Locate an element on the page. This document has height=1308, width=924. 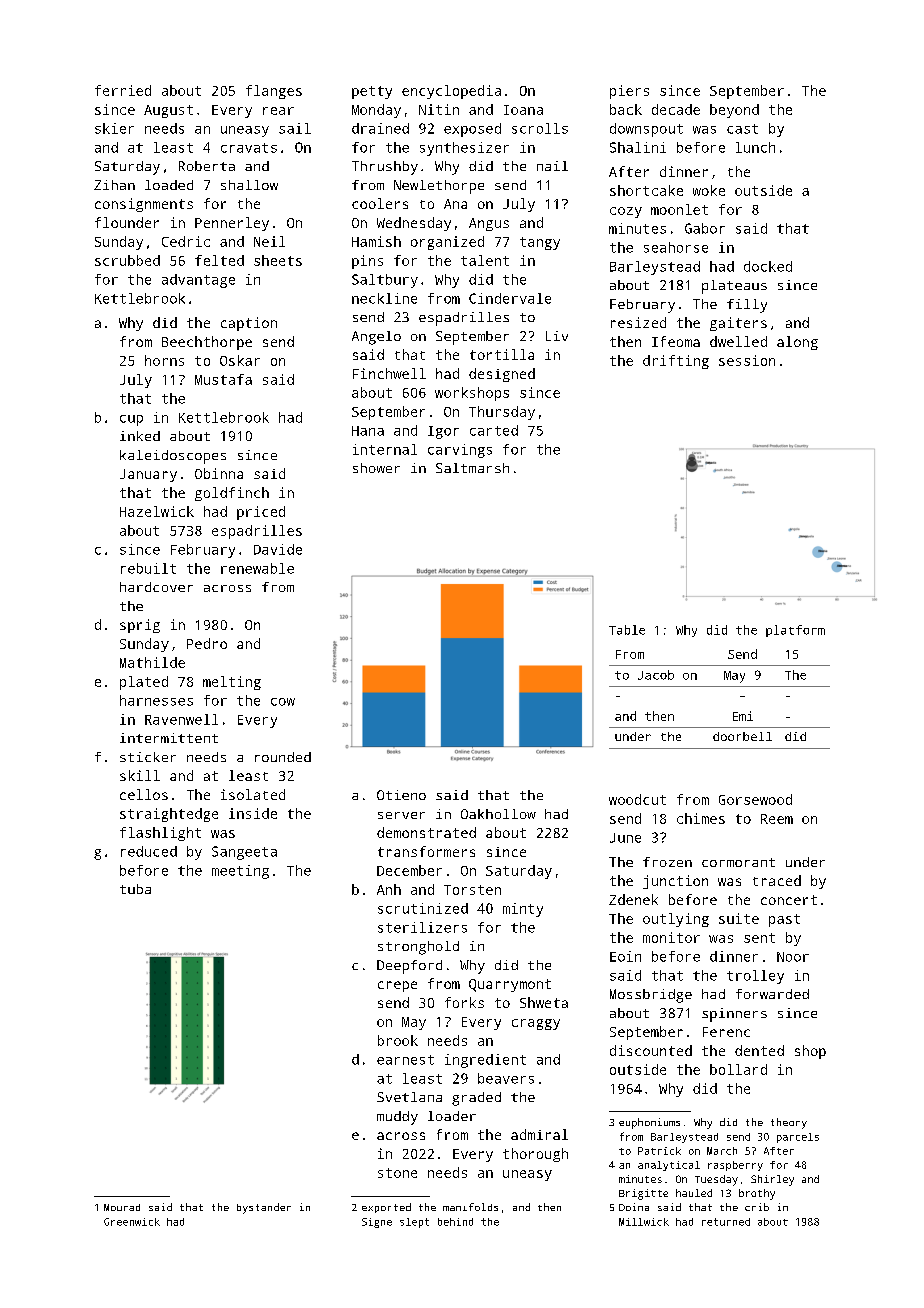
petty is located at coordinates (372, 92).
